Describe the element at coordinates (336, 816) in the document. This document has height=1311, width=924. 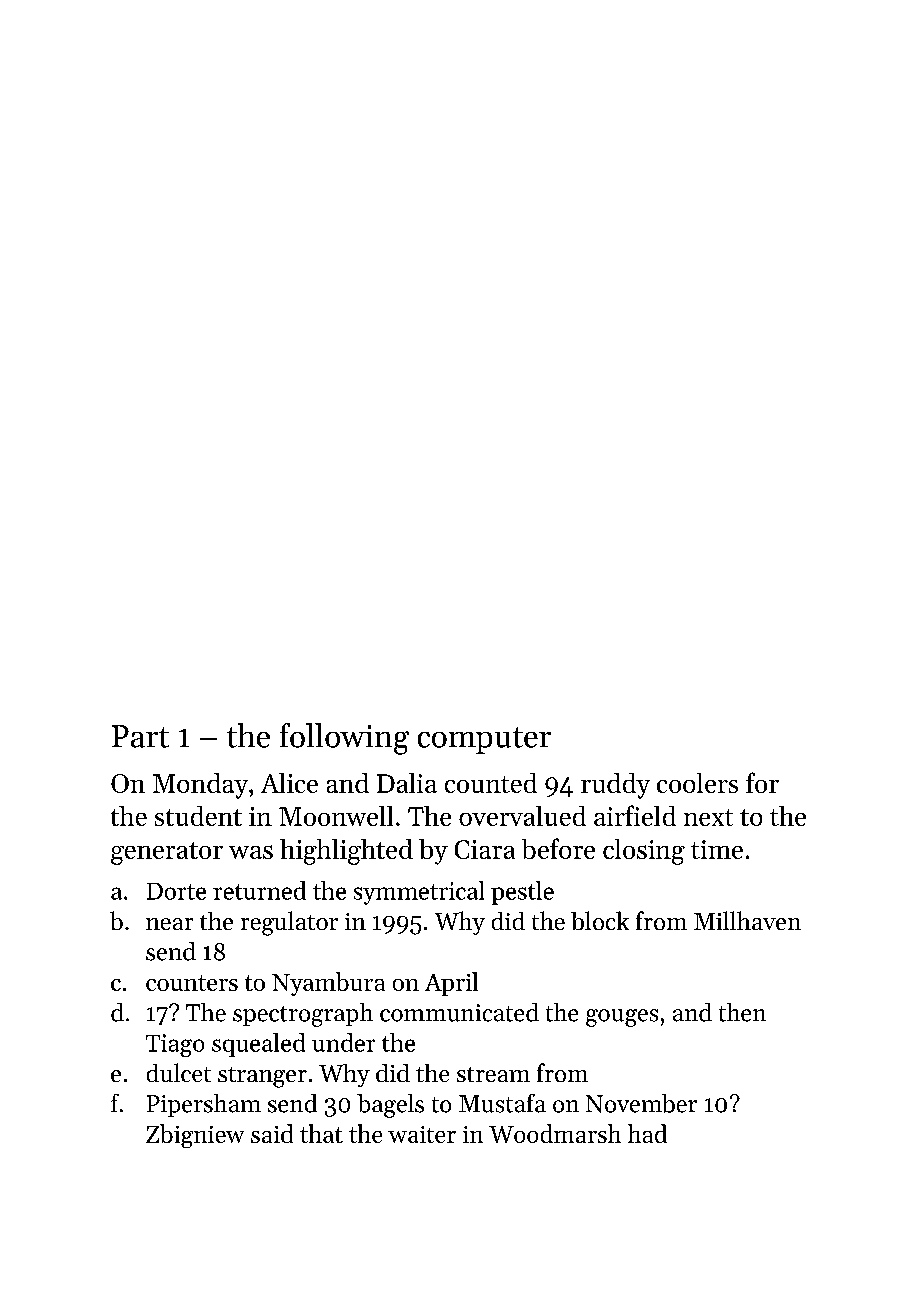
I see `Moonwell` at that location.
